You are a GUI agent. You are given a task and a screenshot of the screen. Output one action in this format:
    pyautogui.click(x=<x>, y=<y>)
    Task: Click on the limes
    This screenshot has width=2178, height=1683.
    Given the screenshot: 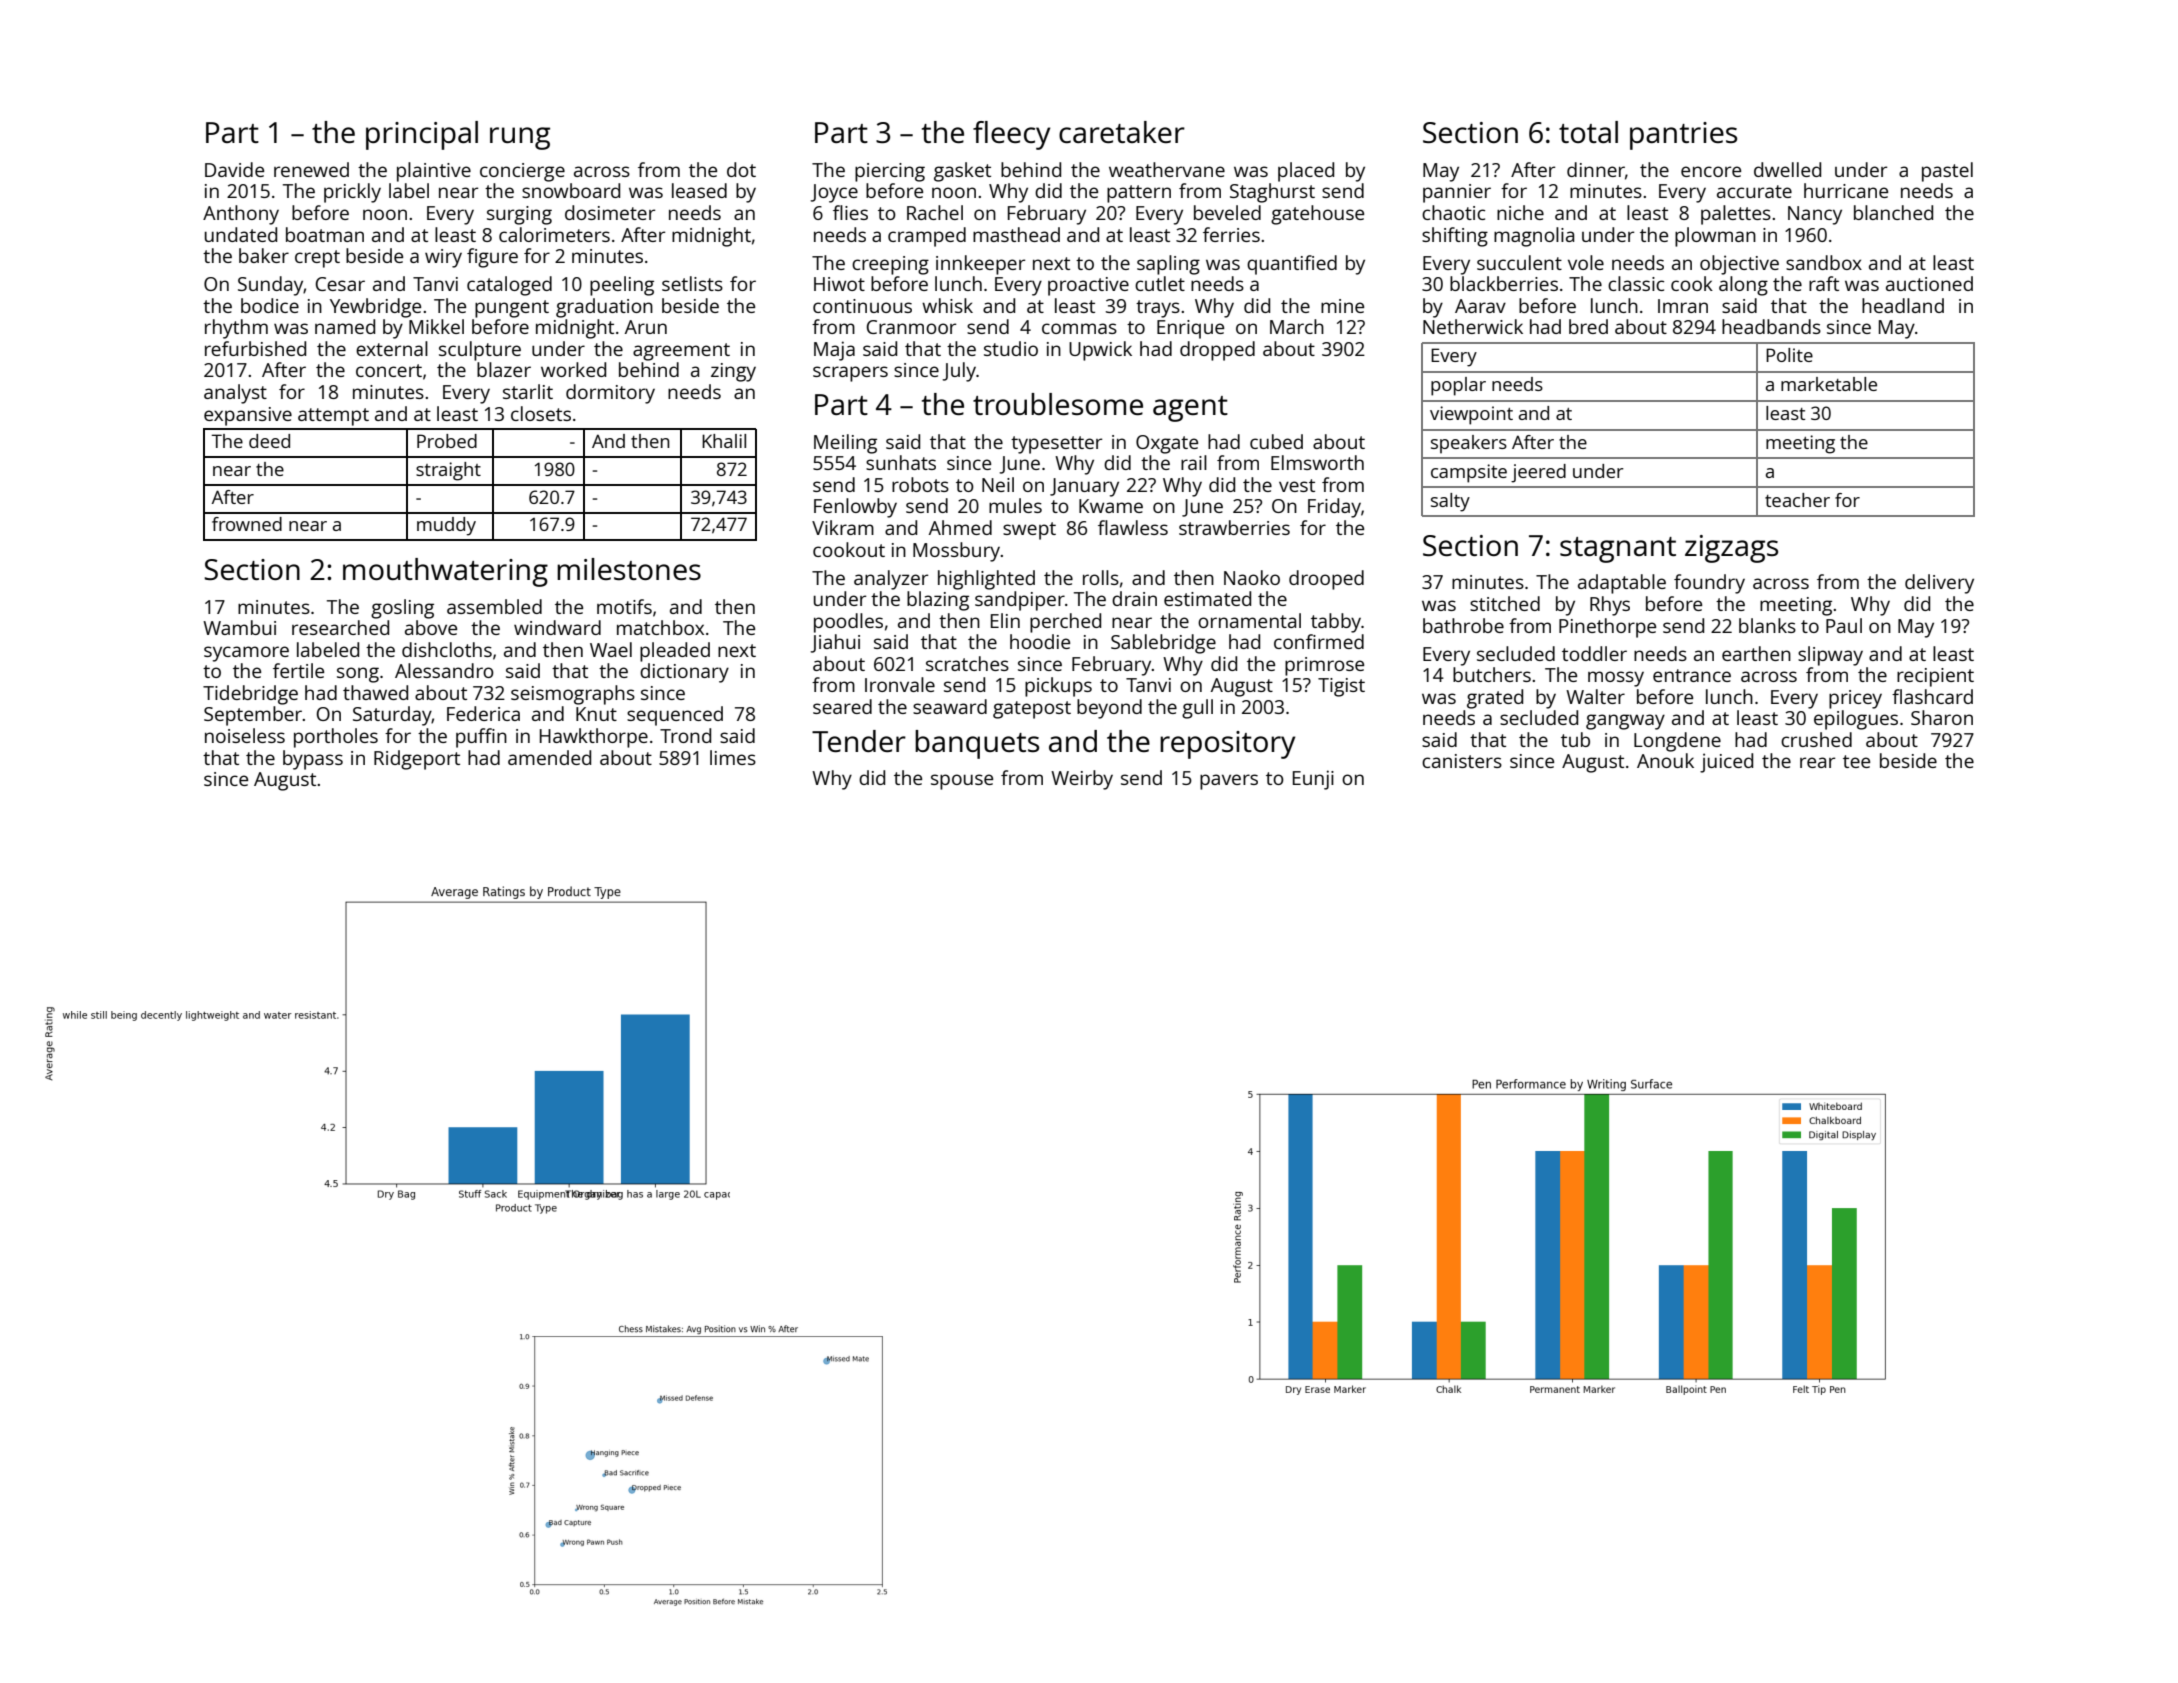 What is the action you would take?
    pyautogui.click(x=733, y=757)
